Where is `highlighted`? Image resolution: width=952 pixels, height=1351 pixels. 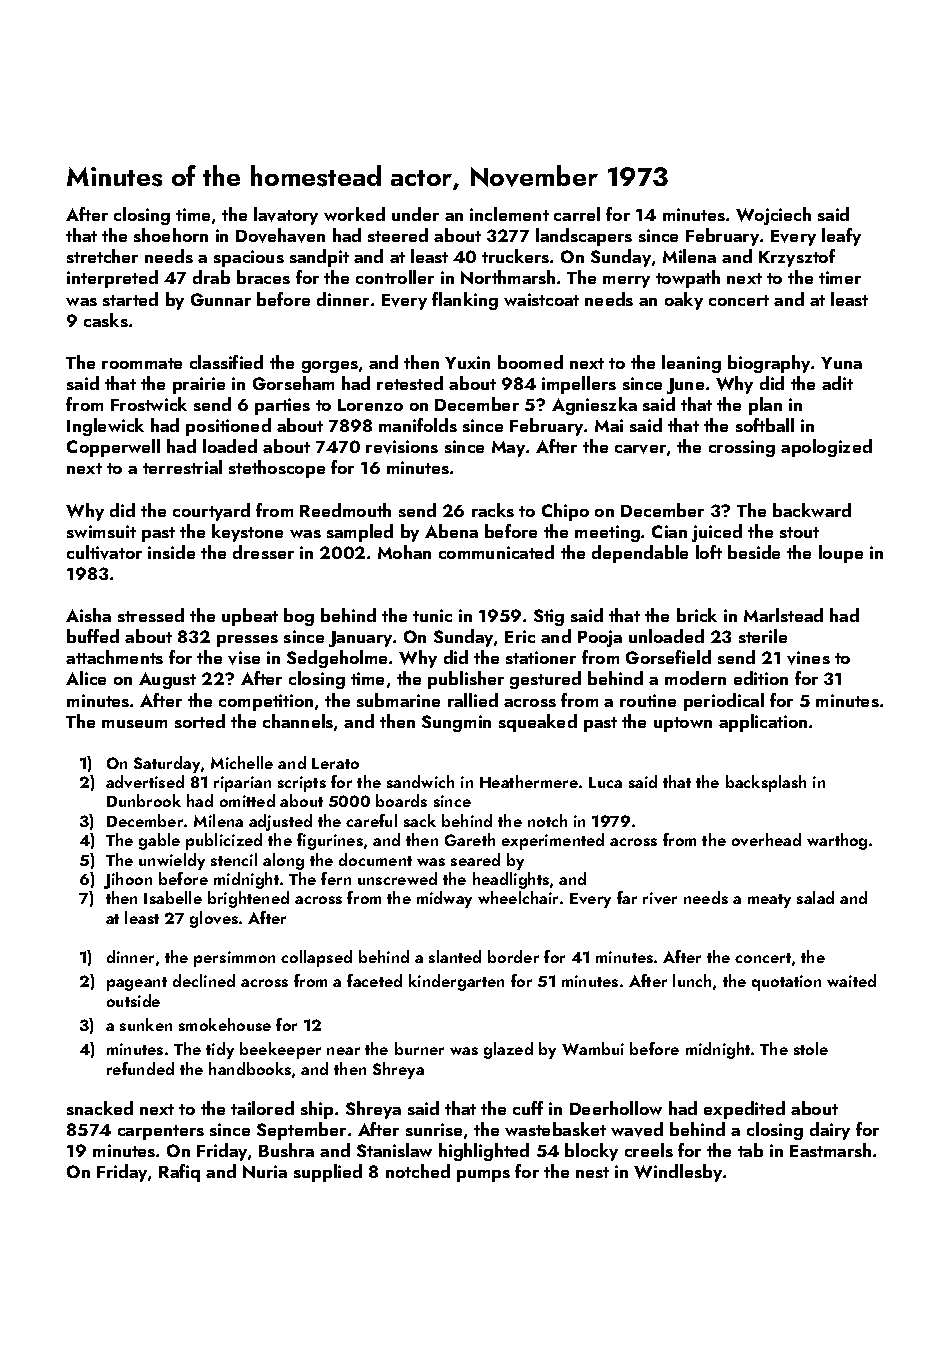
highlighted is located at coordinates (484, 1152).
